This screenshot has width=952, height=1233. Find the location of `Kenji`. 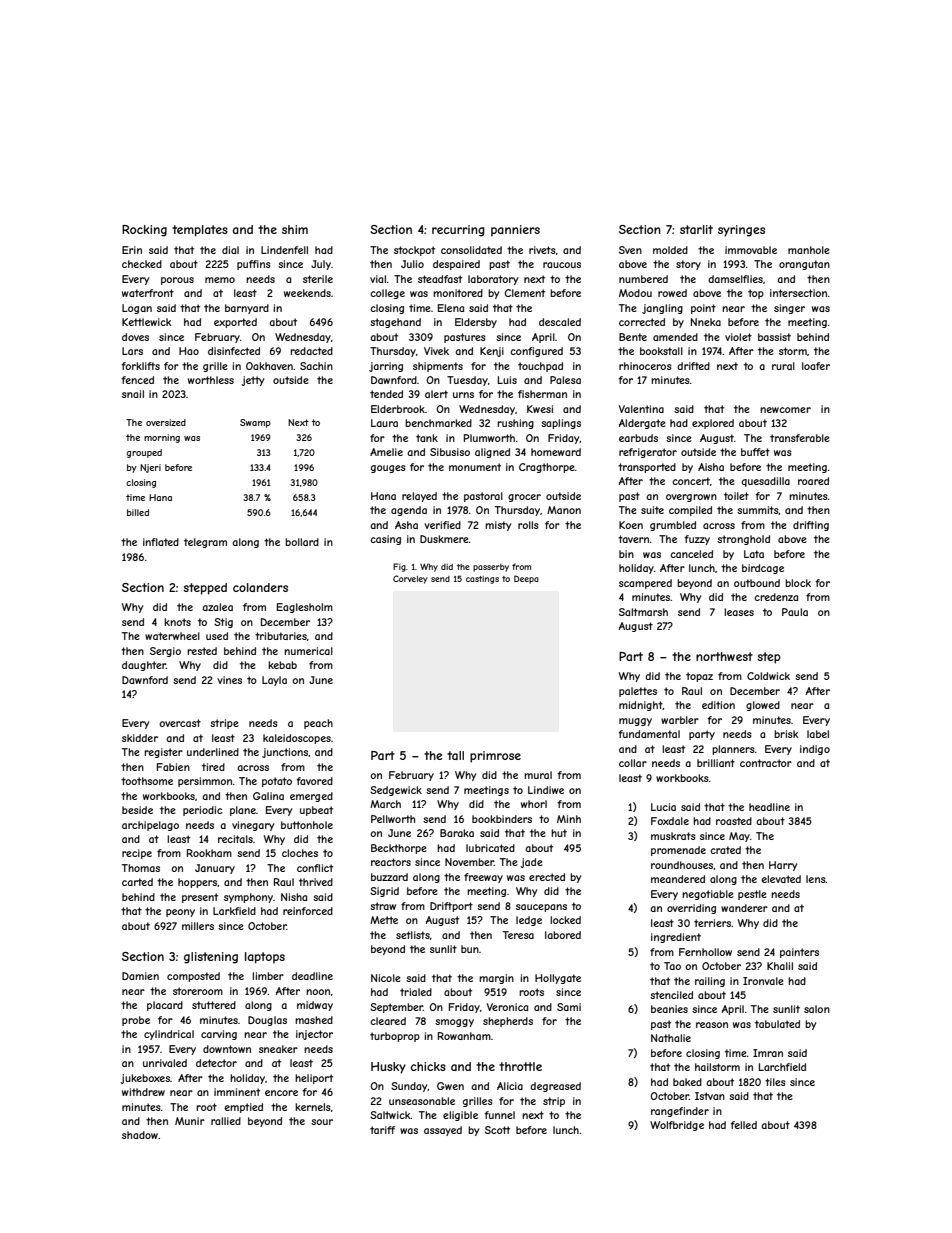

Kenji is located at coordinates (492, 352).
